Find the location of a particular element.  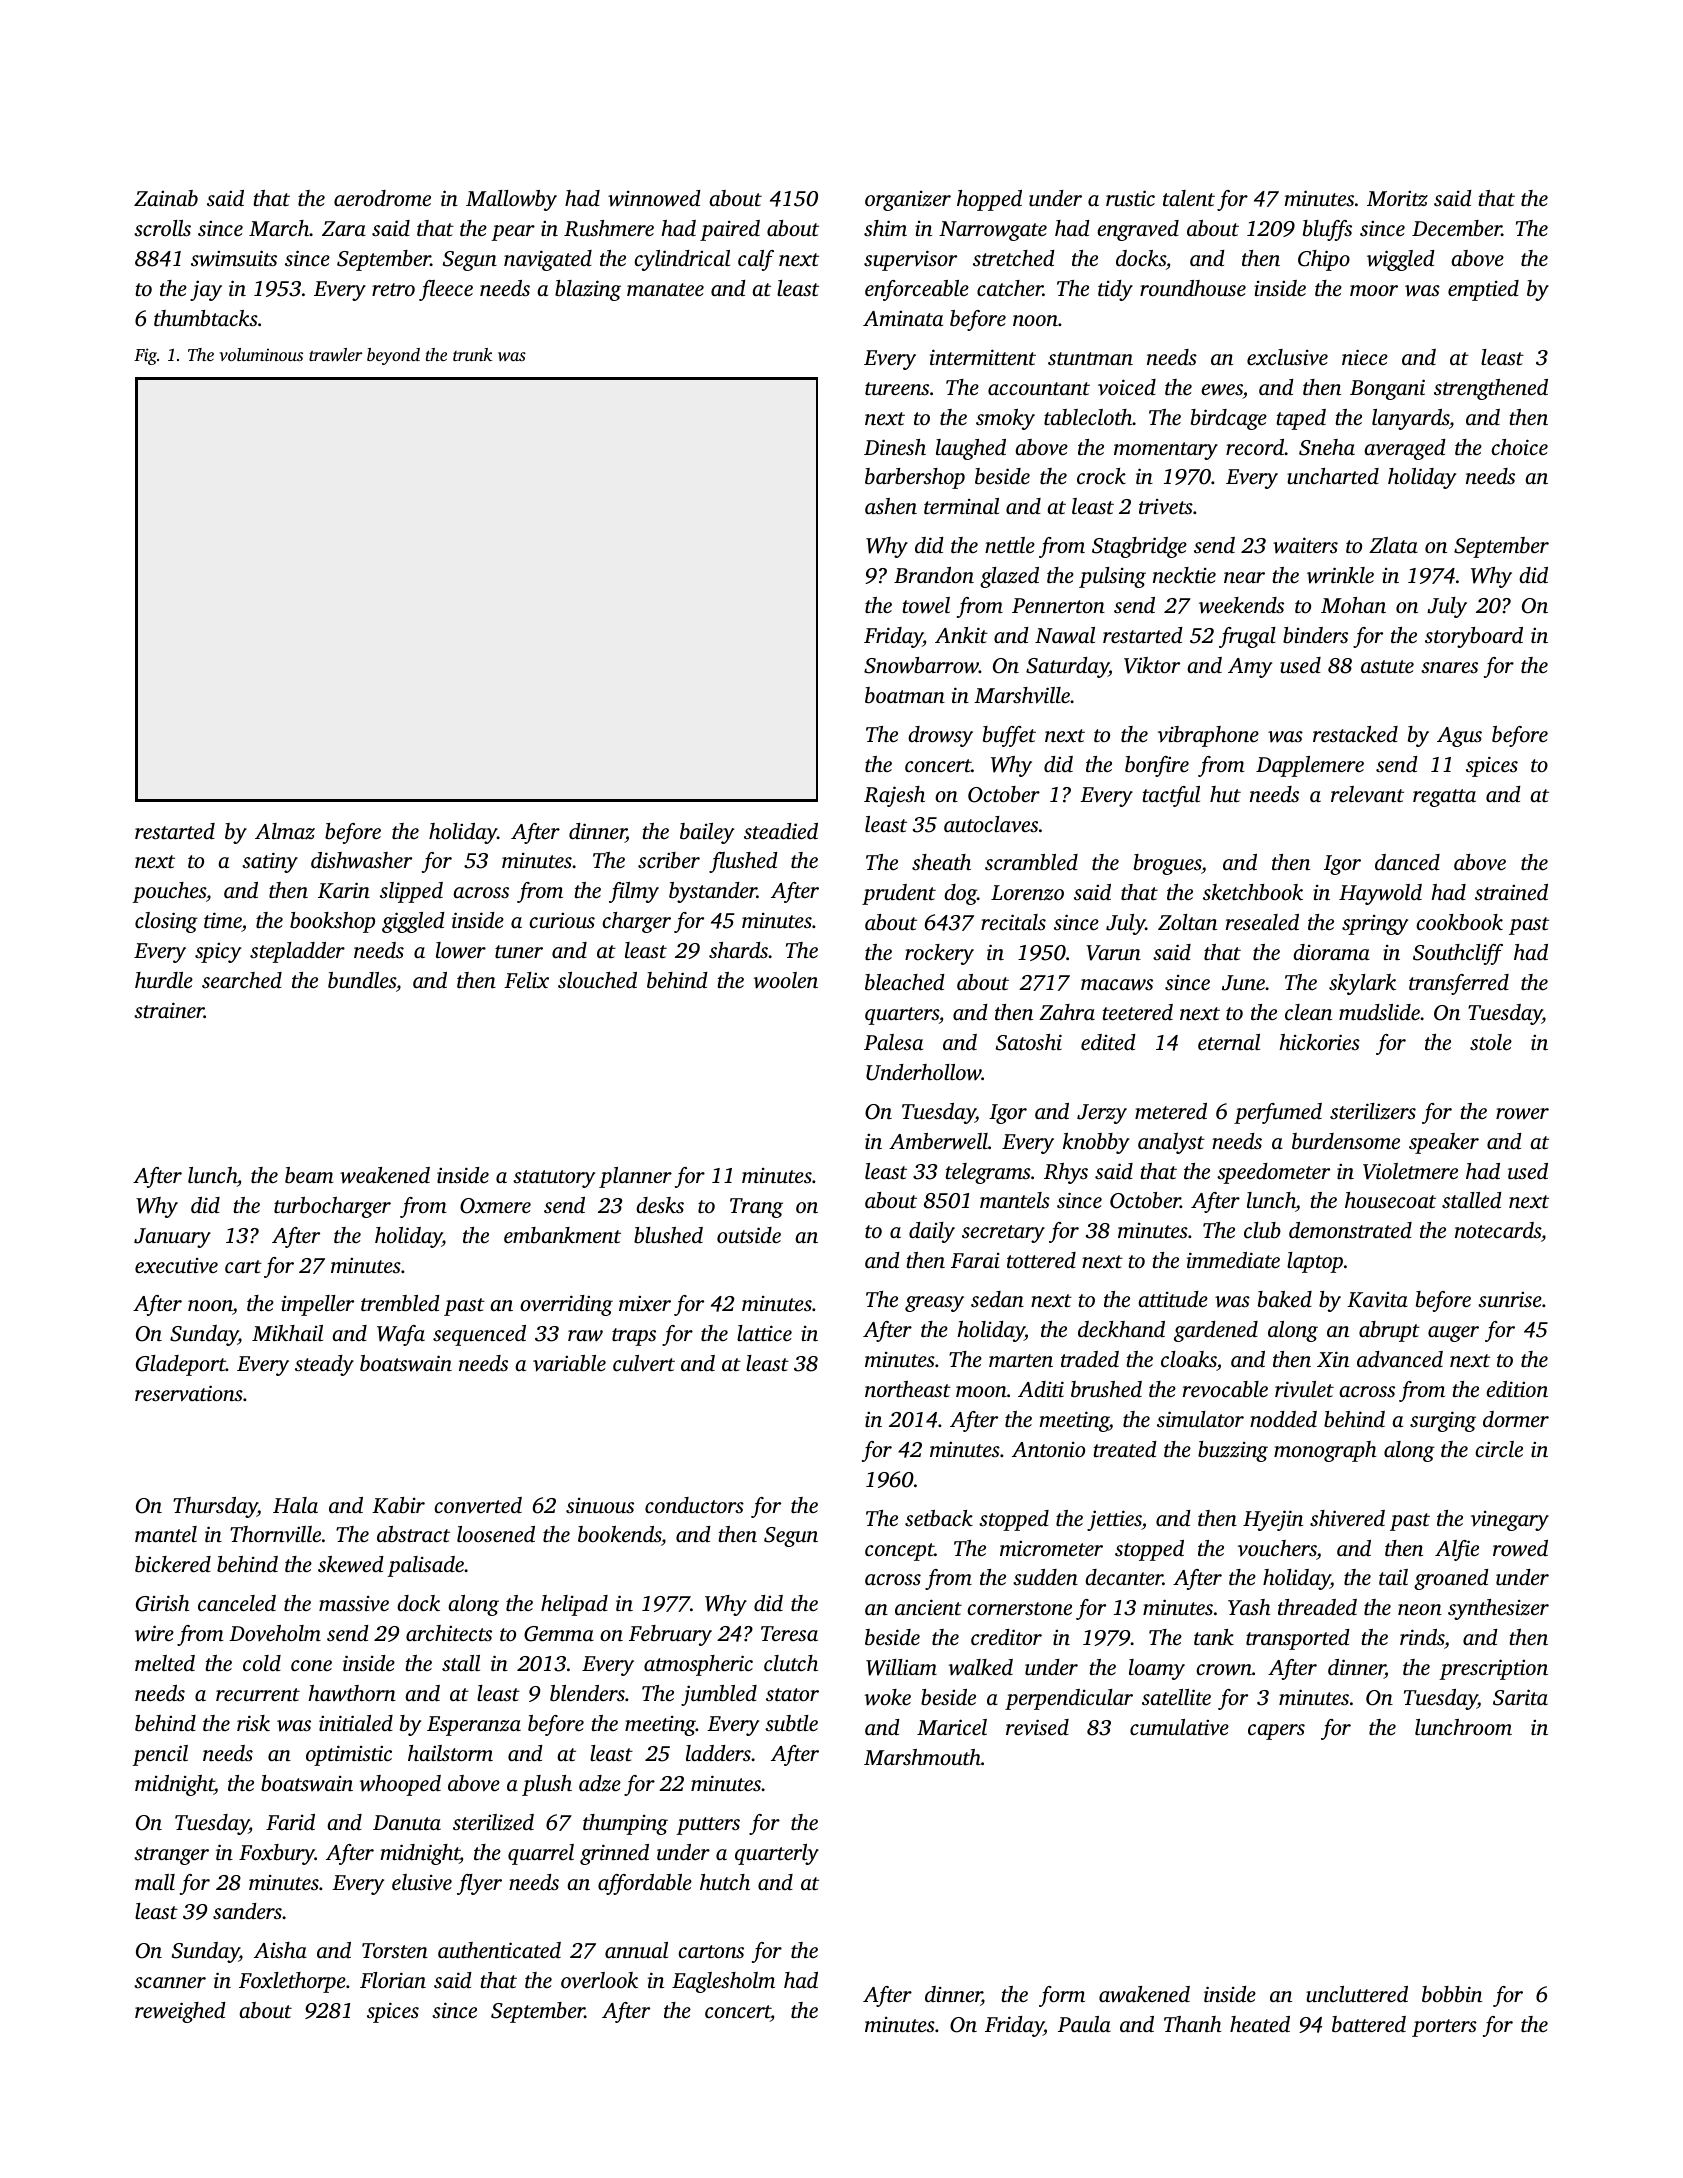

reweighed is located at coordinates (180, 2012).
